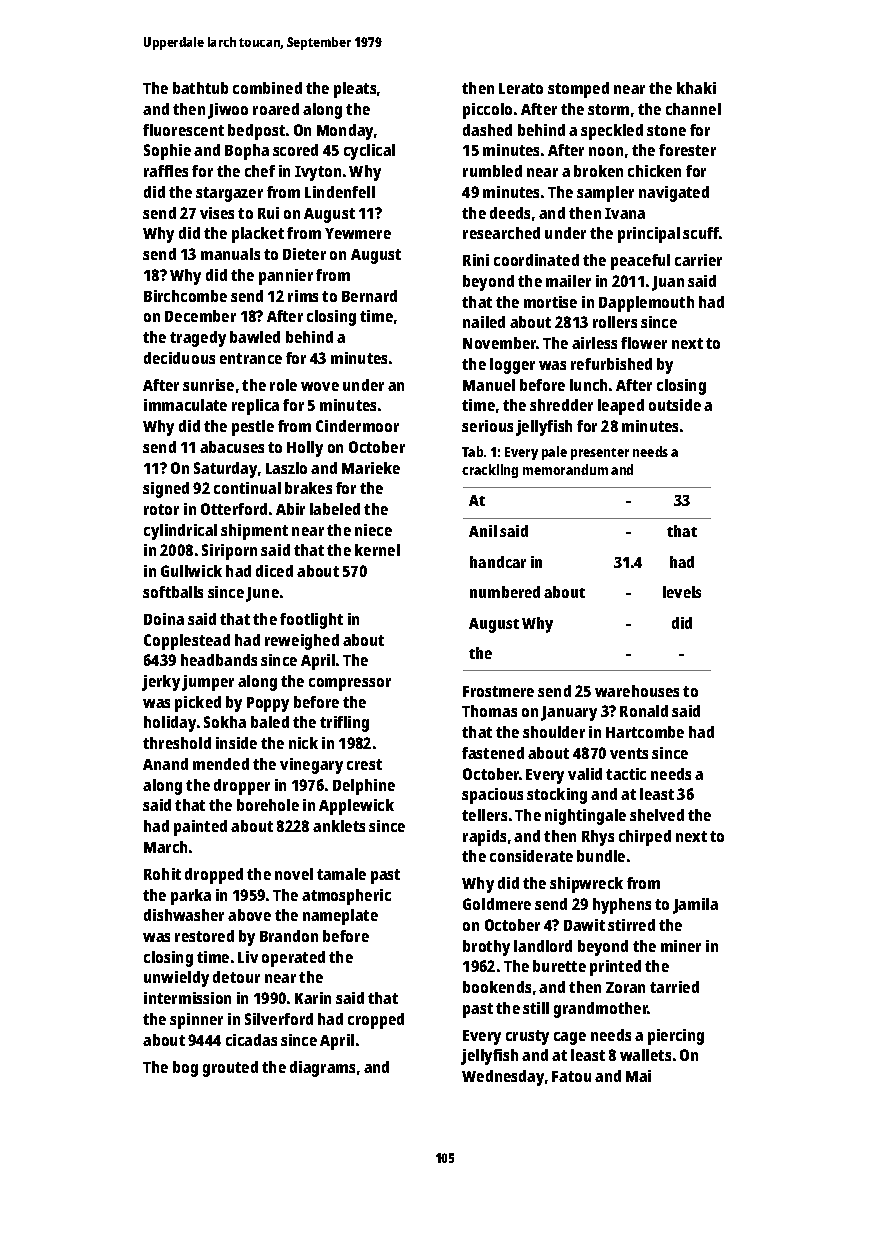 This document has height=1234, width=870. Describe the element at coordinates (208, 683) in the document. I see `jumper` at that location.
